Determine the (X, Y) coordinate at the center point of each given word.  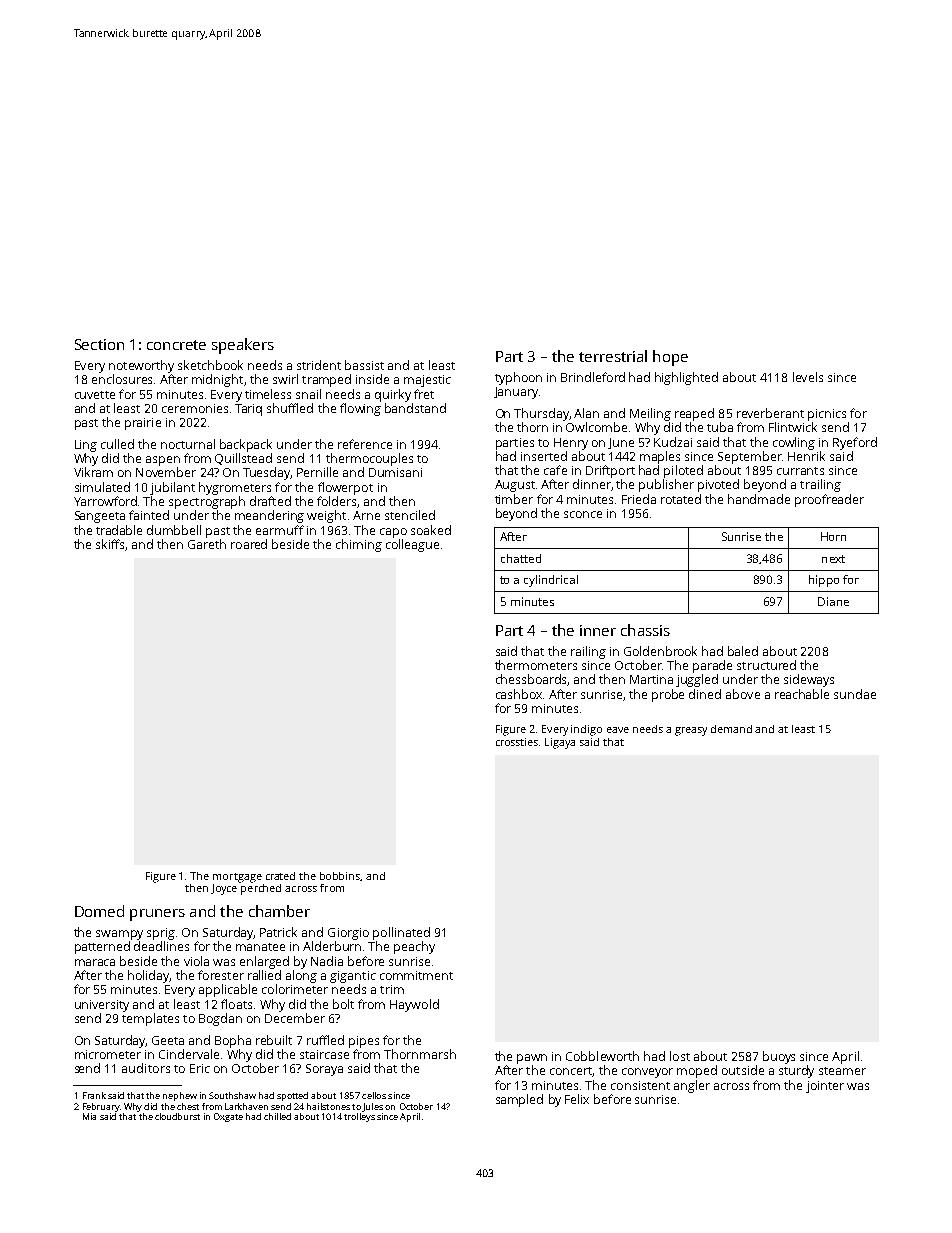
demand (731, 729)
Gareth (207, 544)
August (515, 486)
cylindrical (551, 581)
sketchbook (210, 365)
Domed (99, 911)
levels (808, 377)
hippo (824, 581)
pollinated (401, 933)
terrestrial (613, 356)
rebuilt (274, 1040)
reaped (694, 414)
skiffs (111, 545)
